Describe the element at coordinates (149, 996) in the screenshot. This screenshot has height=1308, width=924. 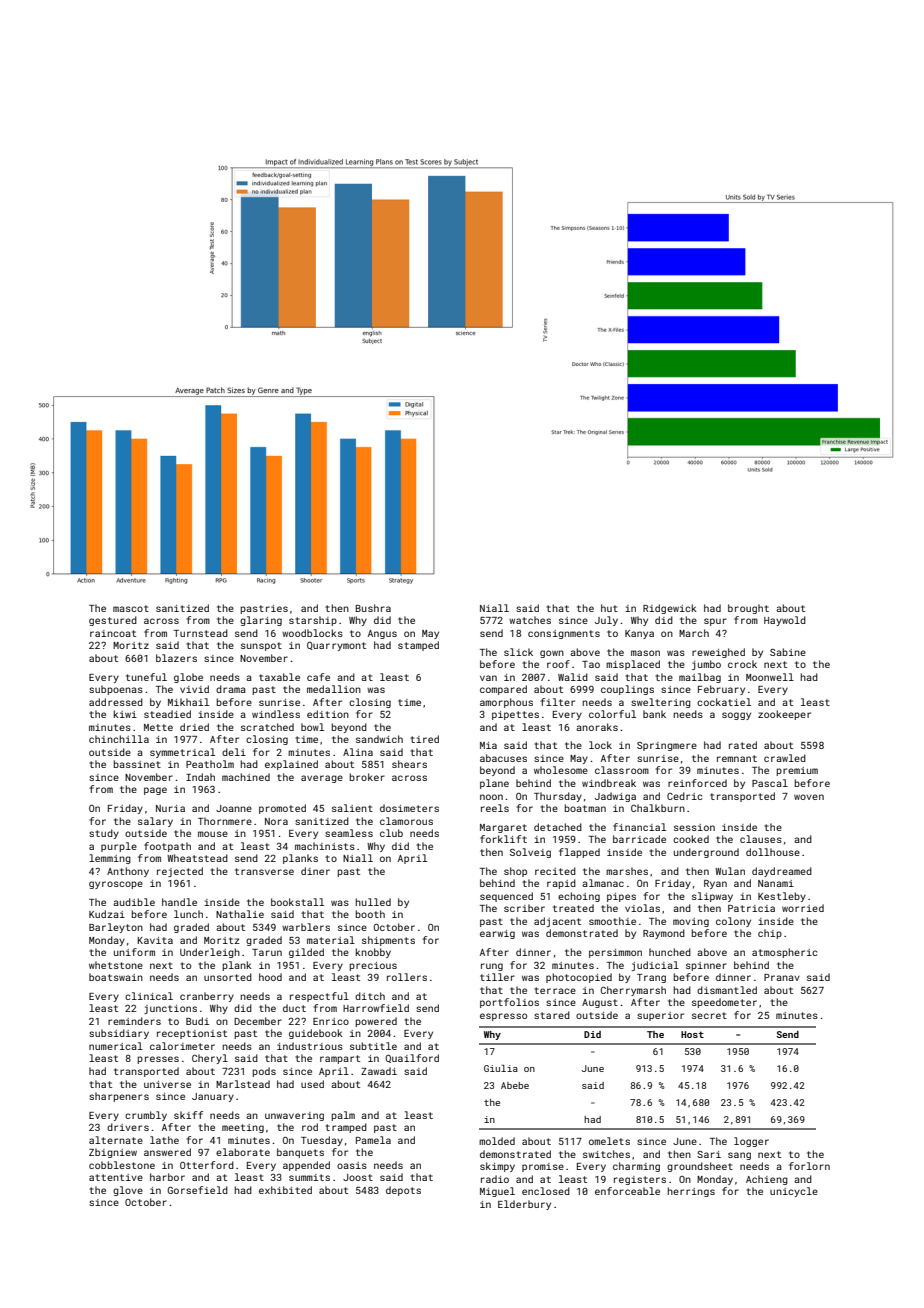
I see `clinical` at that location.
